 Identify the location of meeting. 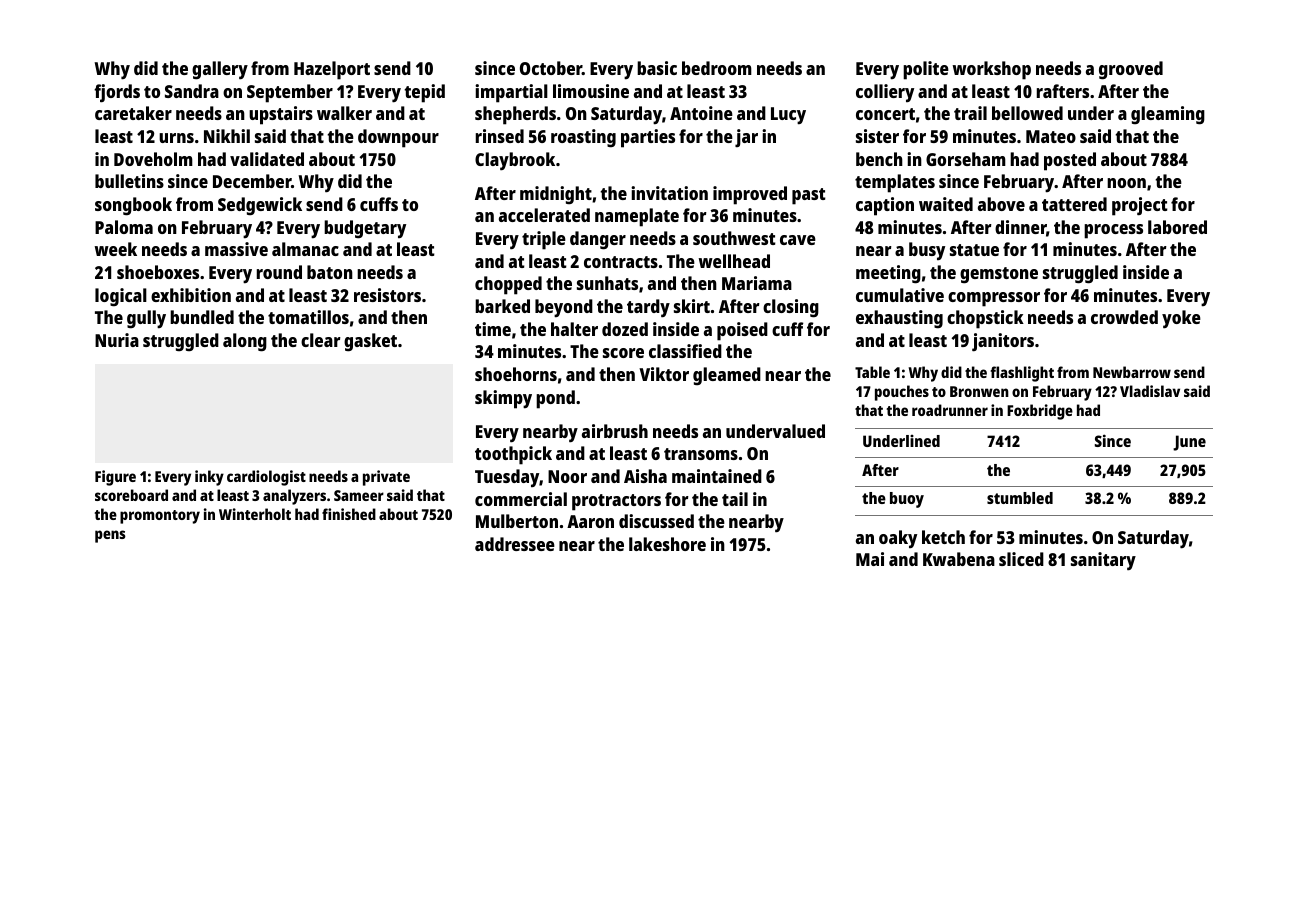
(888, 274).
